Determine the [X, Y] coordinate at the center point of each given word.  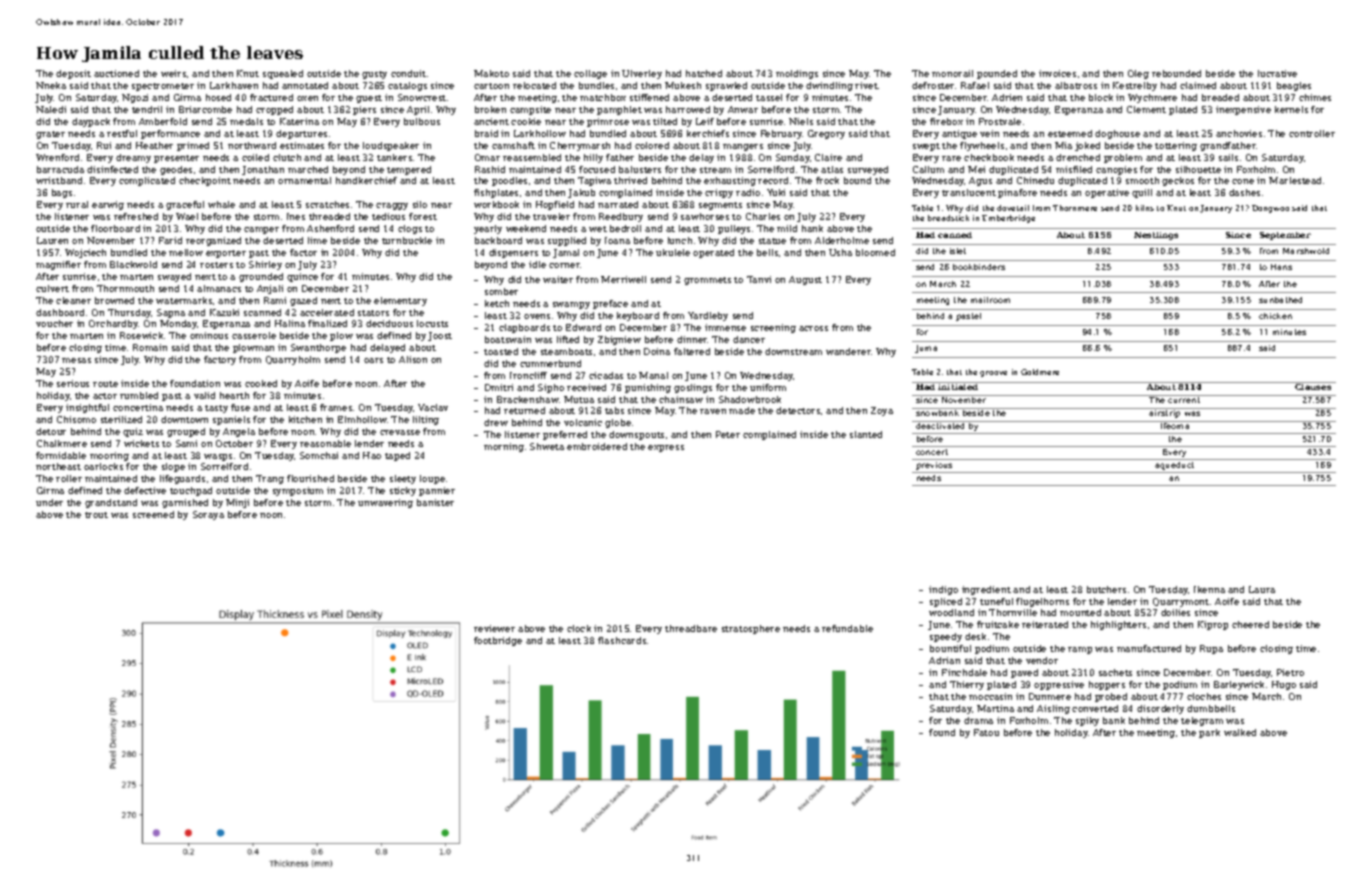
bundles [596, 85]
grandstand [111, 503]
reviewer [494, 628]
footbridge [498, 641]
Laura [1262, 589]
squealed [283, 74]
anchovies [1239, 133]
